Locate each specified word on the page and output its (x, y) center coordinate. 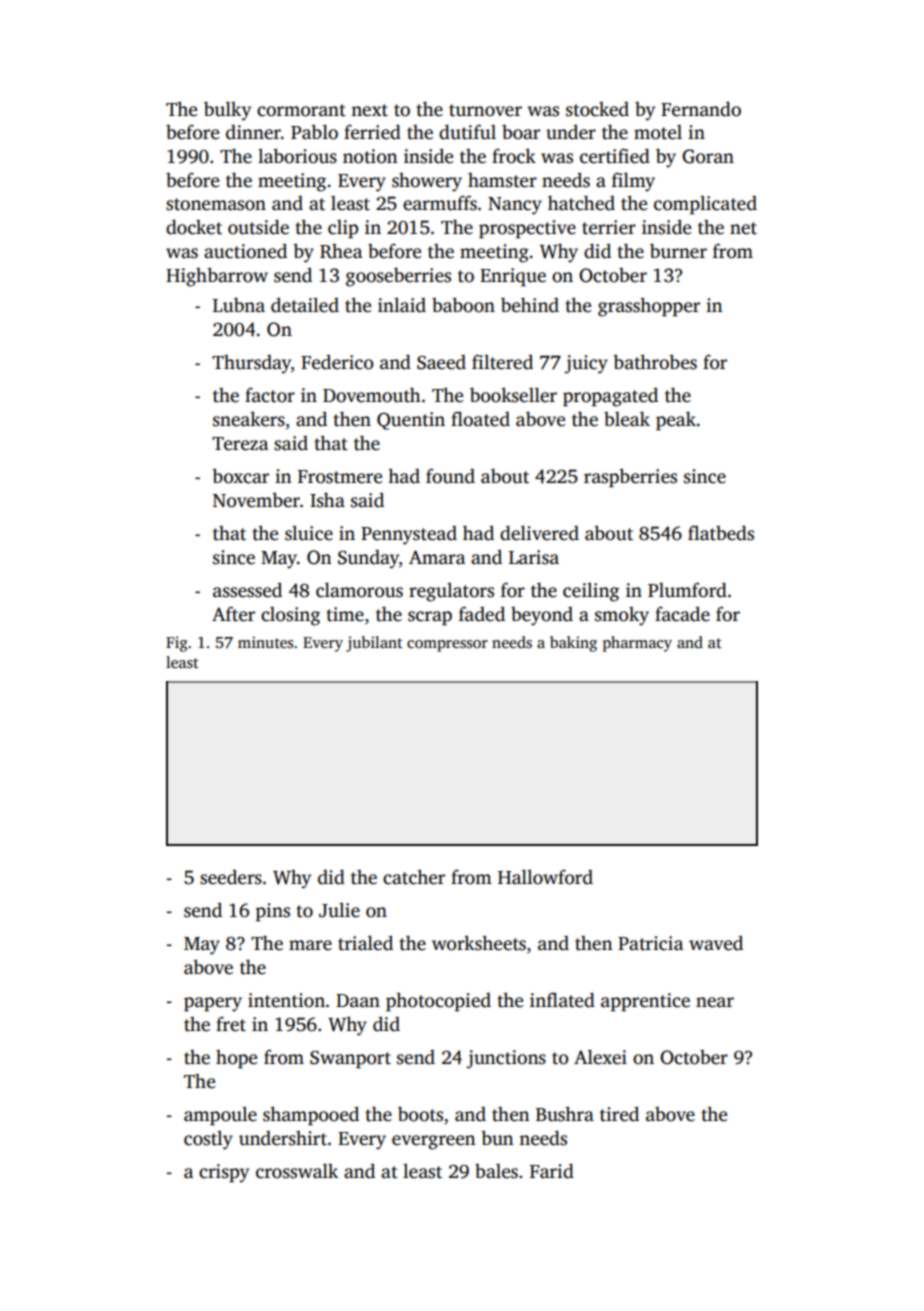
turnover (485, 110)
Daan (358, 1001)
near (715, 1002)
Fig (177, 644)
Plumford (687, 590)
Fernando (701, 109)
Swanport (350, 1060)
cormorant (301, 110)
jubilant (374, 644)
